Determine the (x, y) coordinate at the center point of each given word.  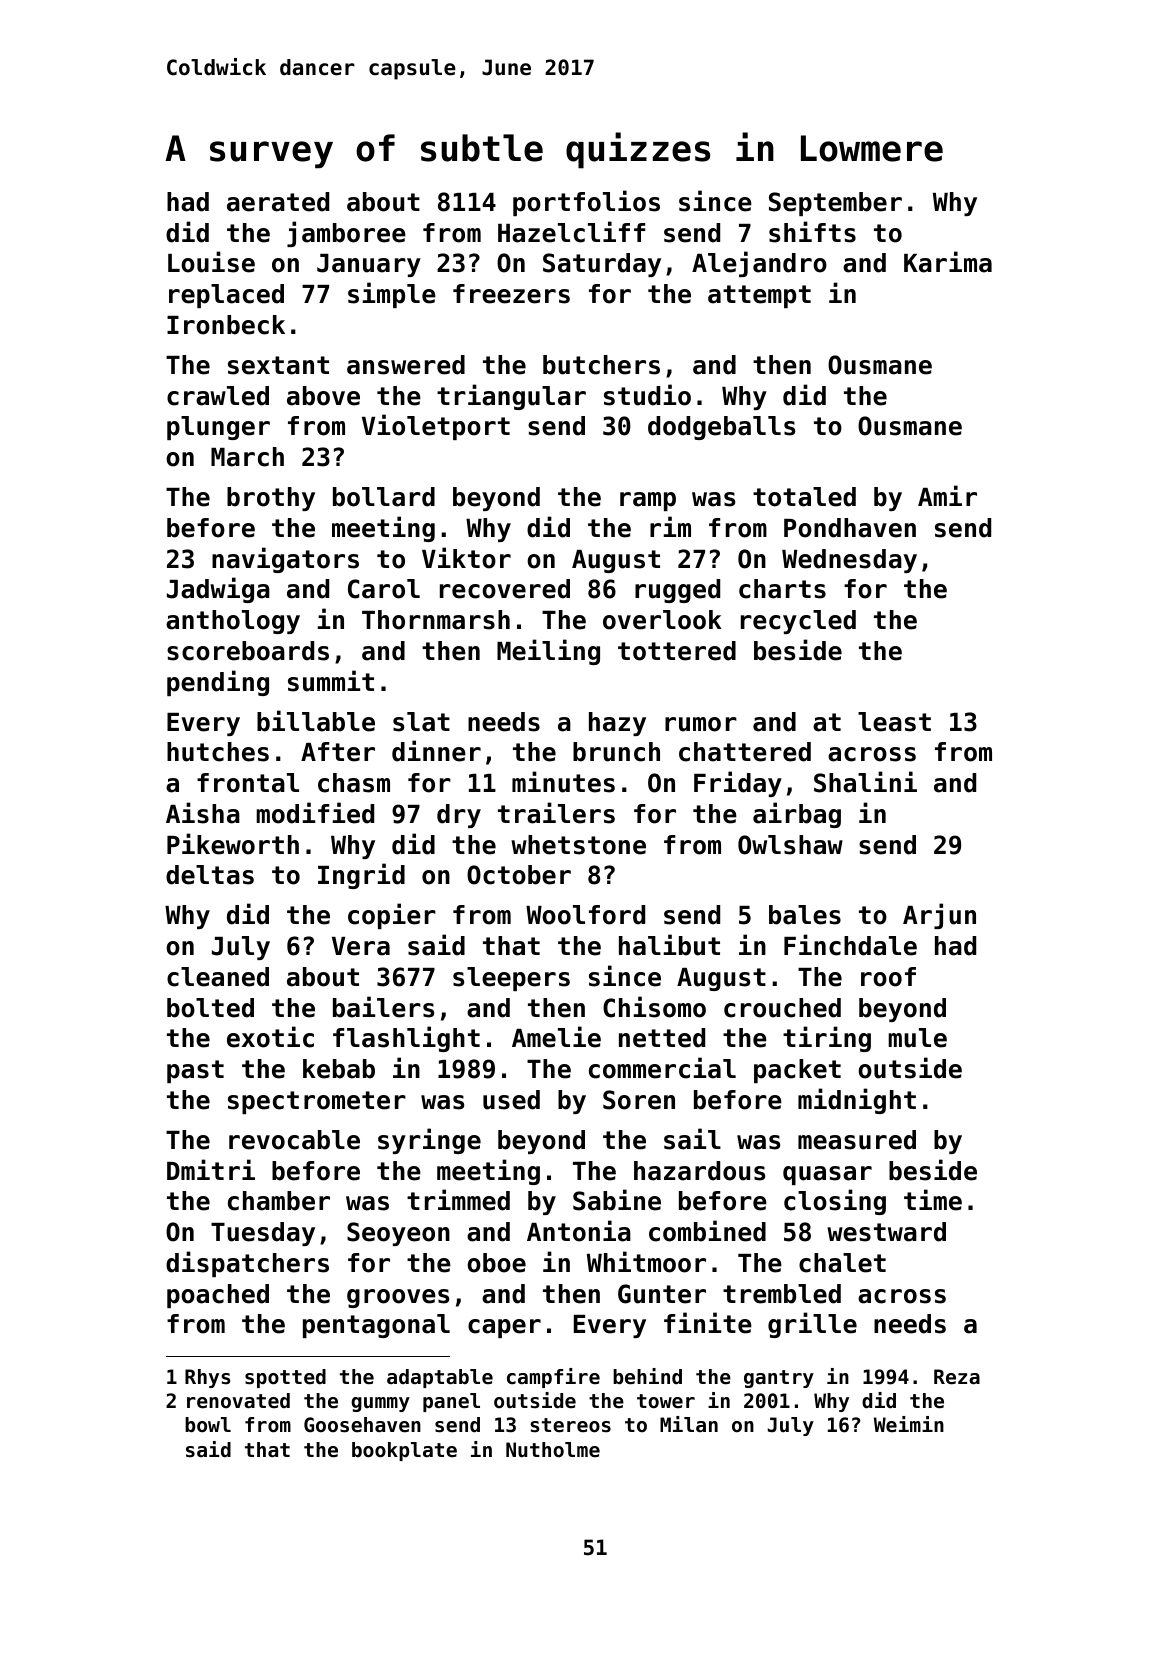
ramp (648, 501)
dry (459, 816)
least (894, 722)
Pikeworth (233, 844)
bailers (383, 1007)
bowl (208, 1425)
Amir (947, 495)
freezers (511, 294)
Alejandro (759, 264)
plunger (218, 428)
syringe (429, 1141)
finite (708, 1323)
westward (886, 1232)
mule (917, 1038)
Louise (211, 262)
